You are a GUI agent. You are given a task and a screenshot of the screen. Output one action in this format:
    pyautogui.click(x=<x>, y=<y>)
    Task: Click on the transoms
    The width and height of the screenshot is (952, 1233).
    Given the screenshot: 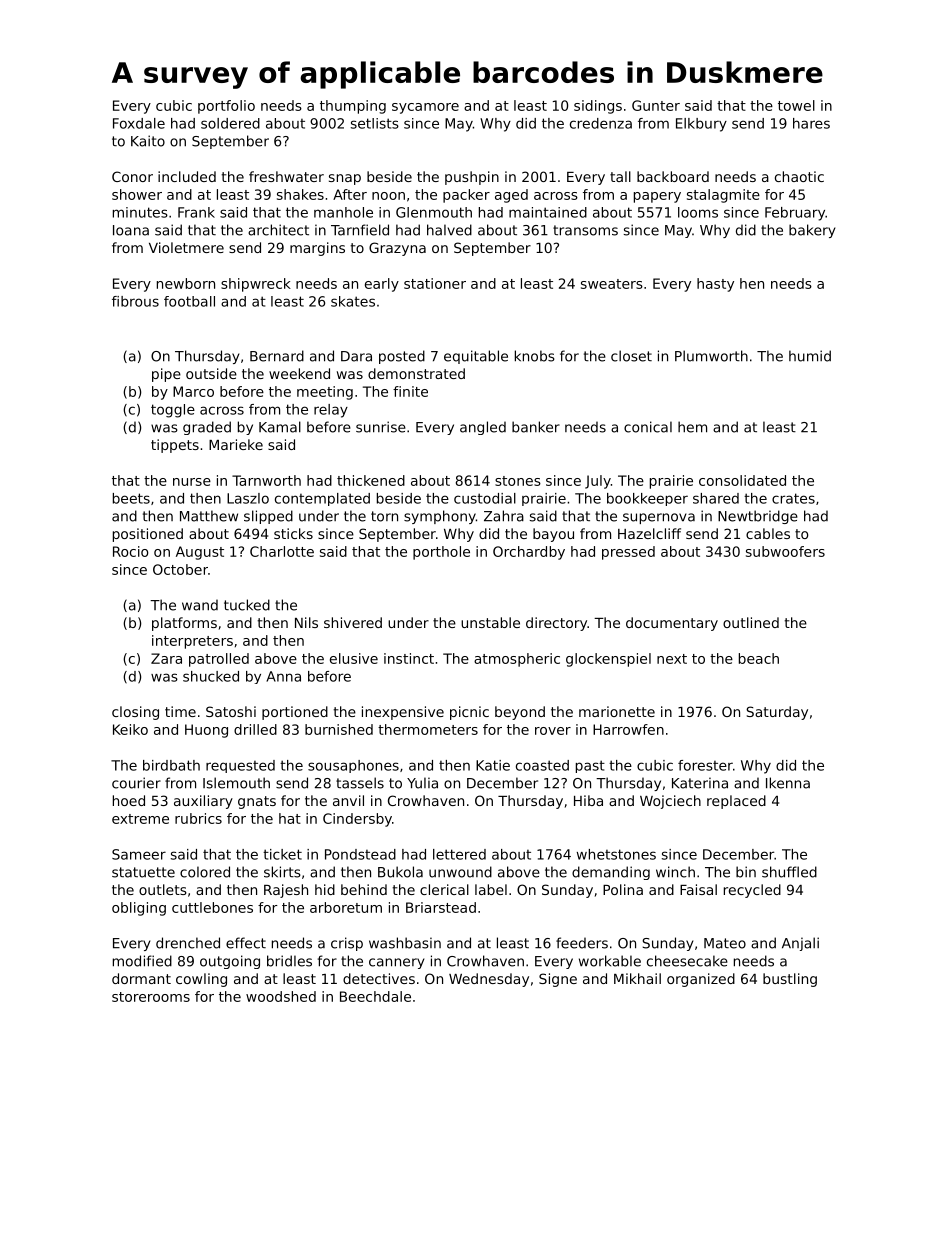 What is the action you would take?
    pyautogui.click(x=585, y=230)
